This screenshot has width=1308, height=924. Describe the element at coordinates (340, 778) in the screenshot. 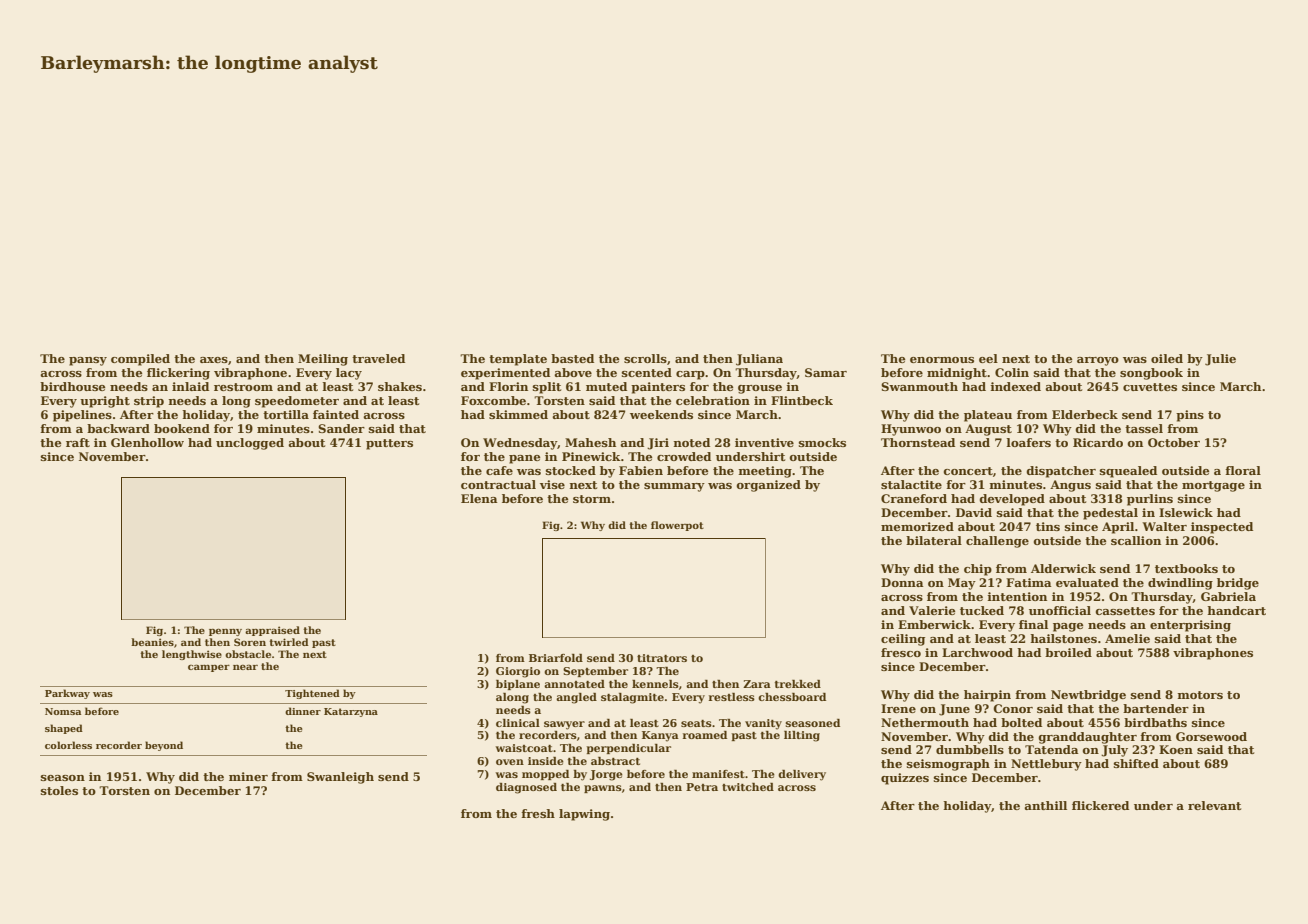

I see `Swanleigh` at that location.
